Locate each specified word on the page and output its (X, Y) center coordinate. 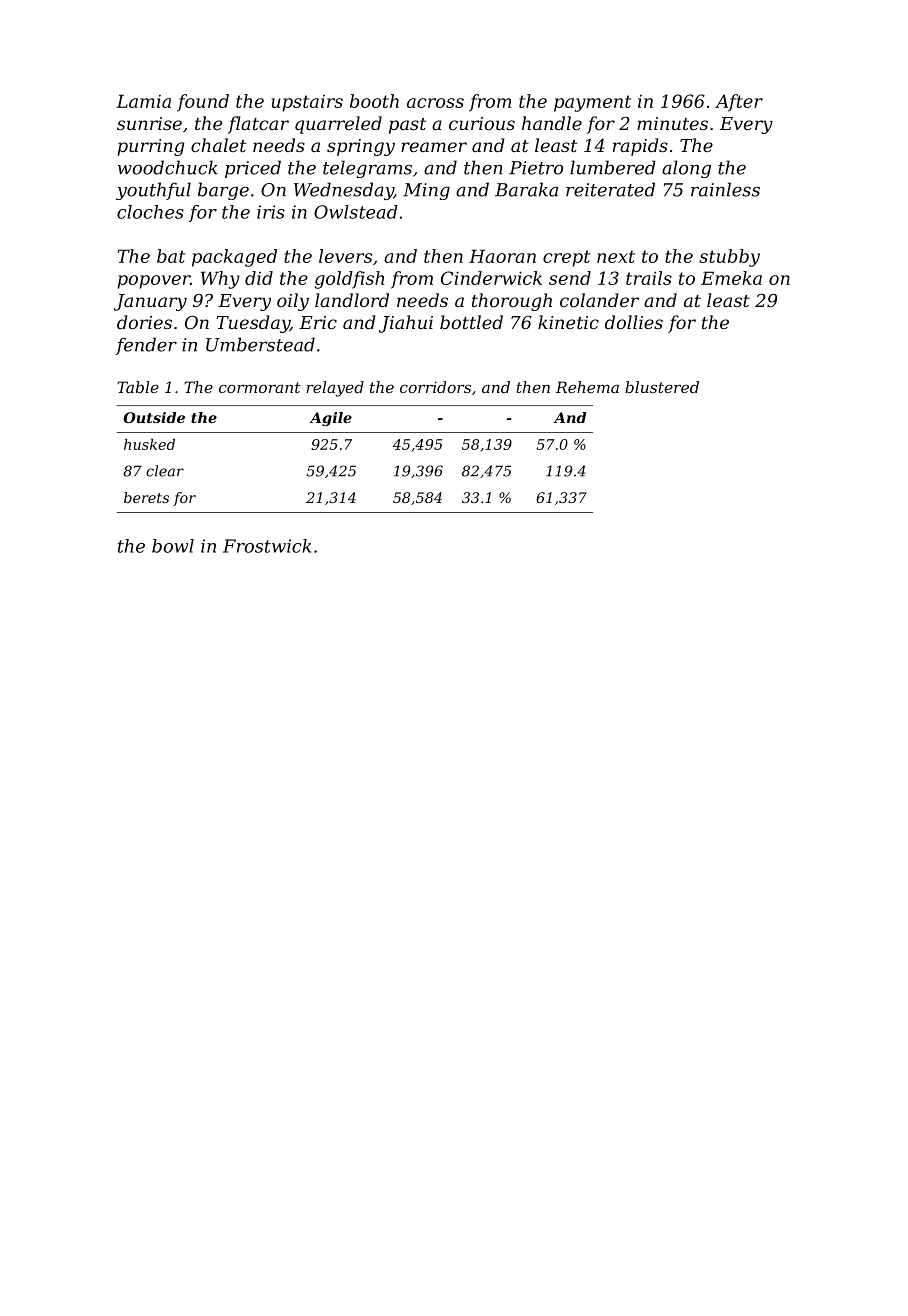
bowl (173, 546)
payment (592, 103)
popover (153, 282)
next (616, 256)
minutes (672, 123)
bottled (471, 322)
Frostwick (267, 546)
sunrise (149, 123)
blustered (662, 387)
